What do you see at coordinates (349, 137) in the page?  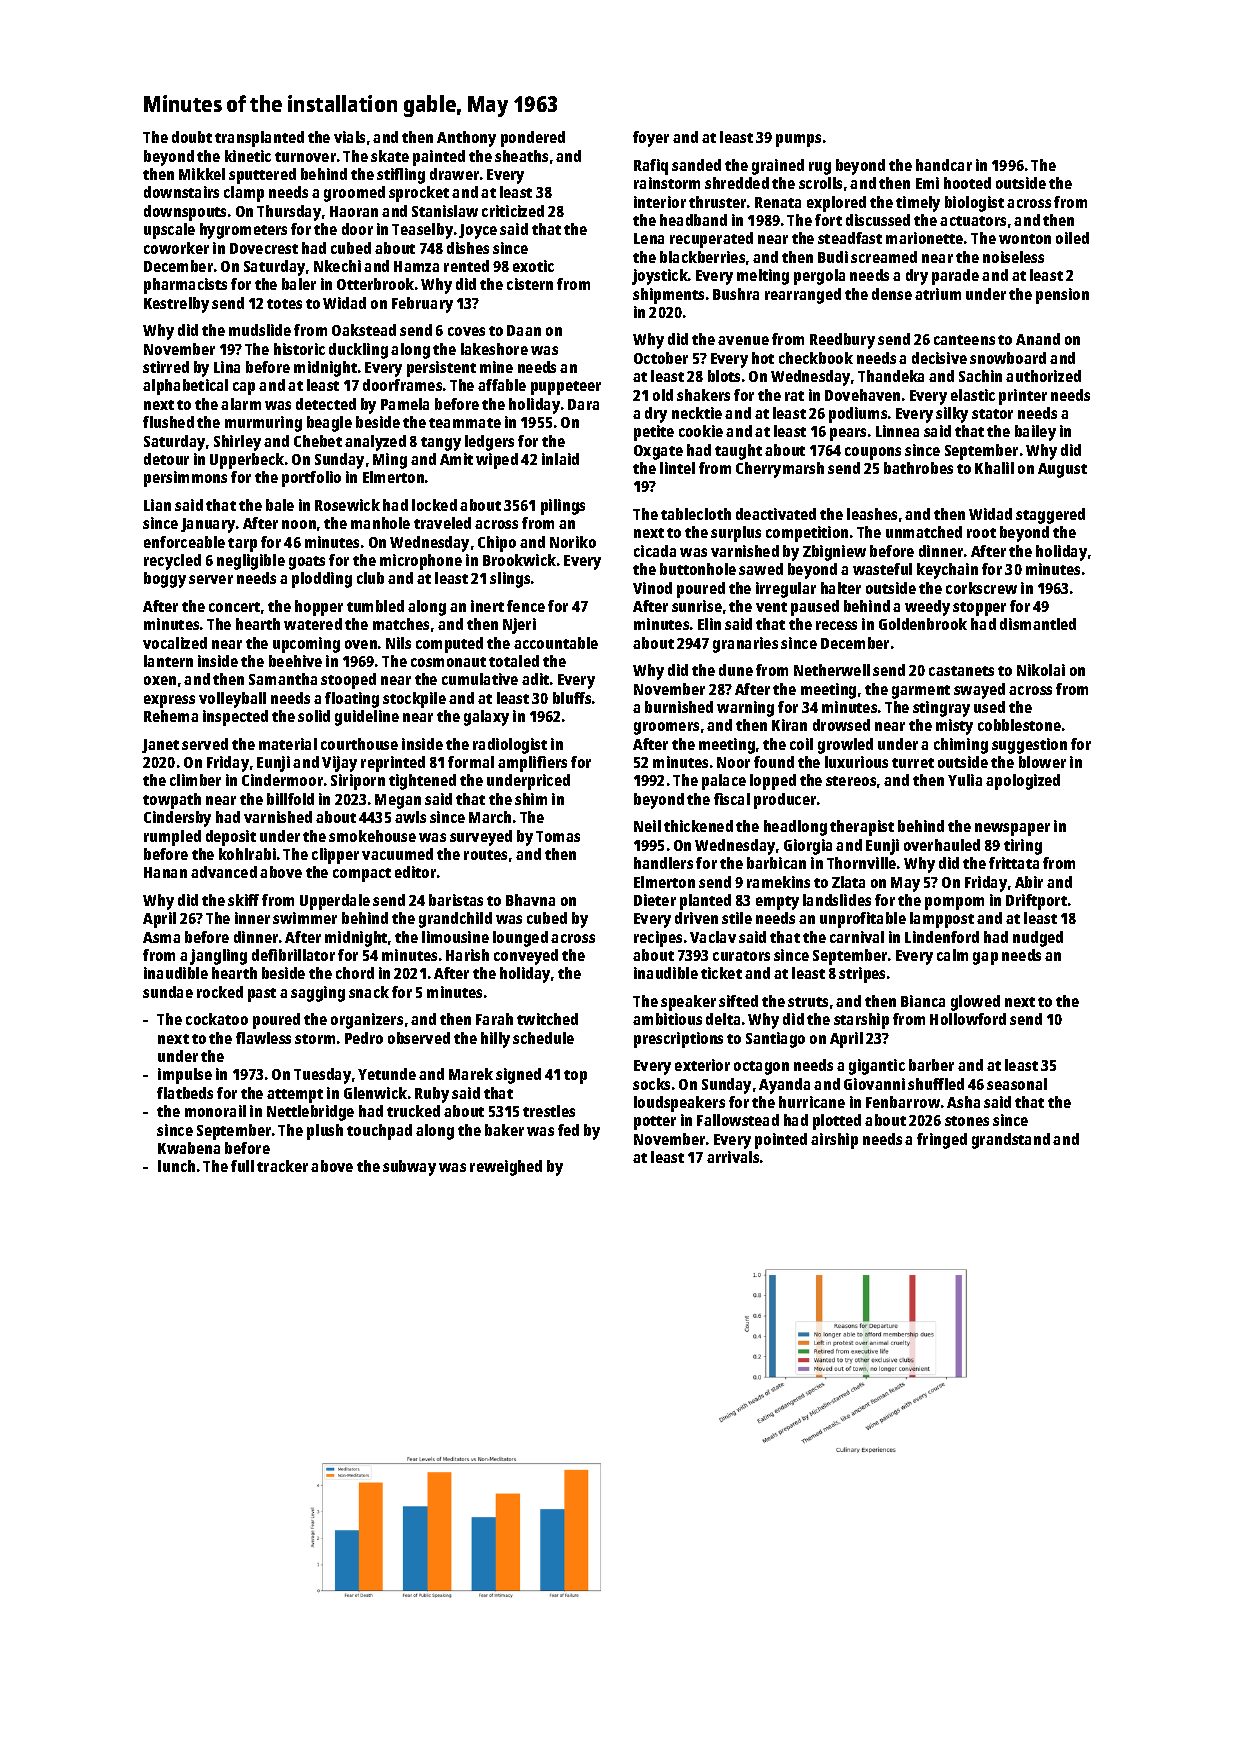 I see `vials` at bounding box center [349, 137].
